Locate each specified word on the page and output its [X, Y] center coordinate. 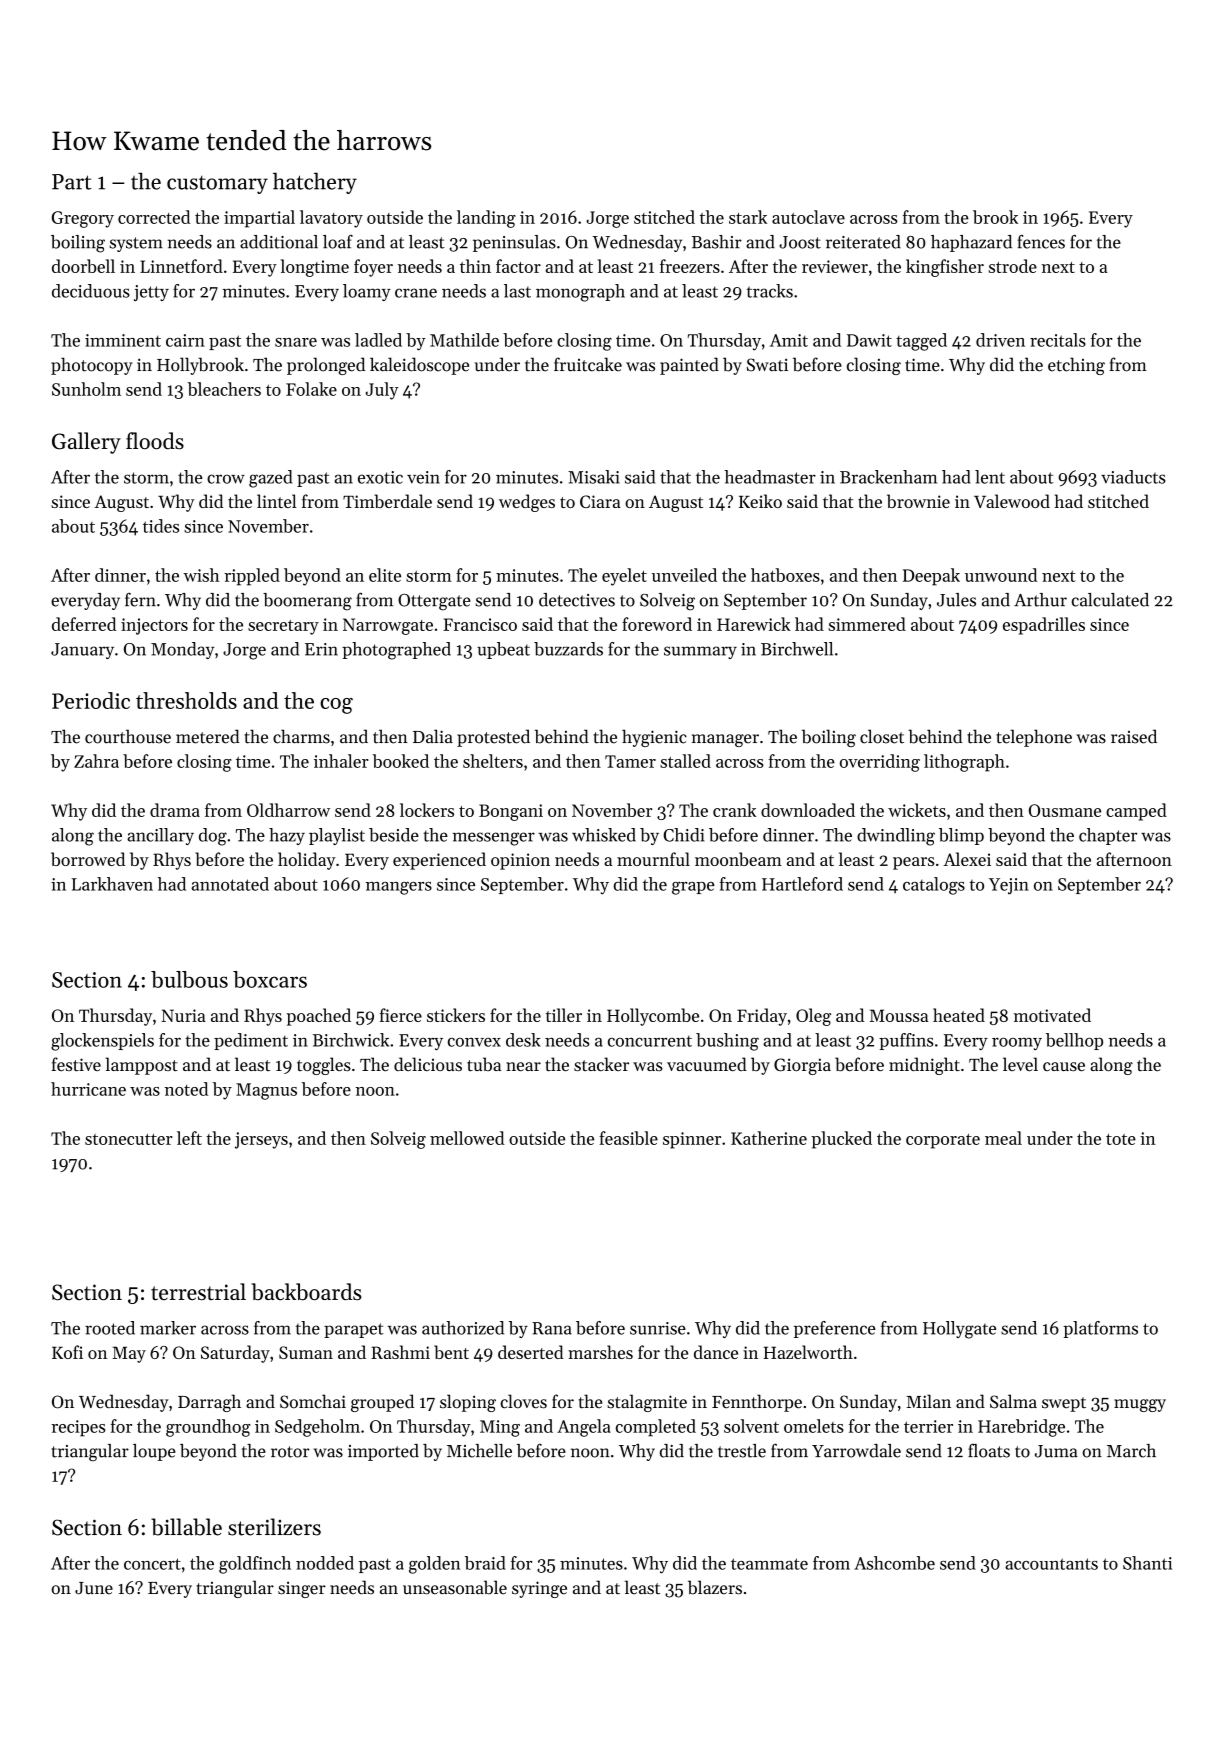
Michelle [479, 1451]
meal [1003, 1138]
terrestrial [198, 1291]
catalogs [934, 886]
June [94, 1588]
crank [735, 810]
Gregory [83, 219]
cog [336, 706]
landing [486, 219]
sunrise [658, 1328]
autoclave [808, 217]
